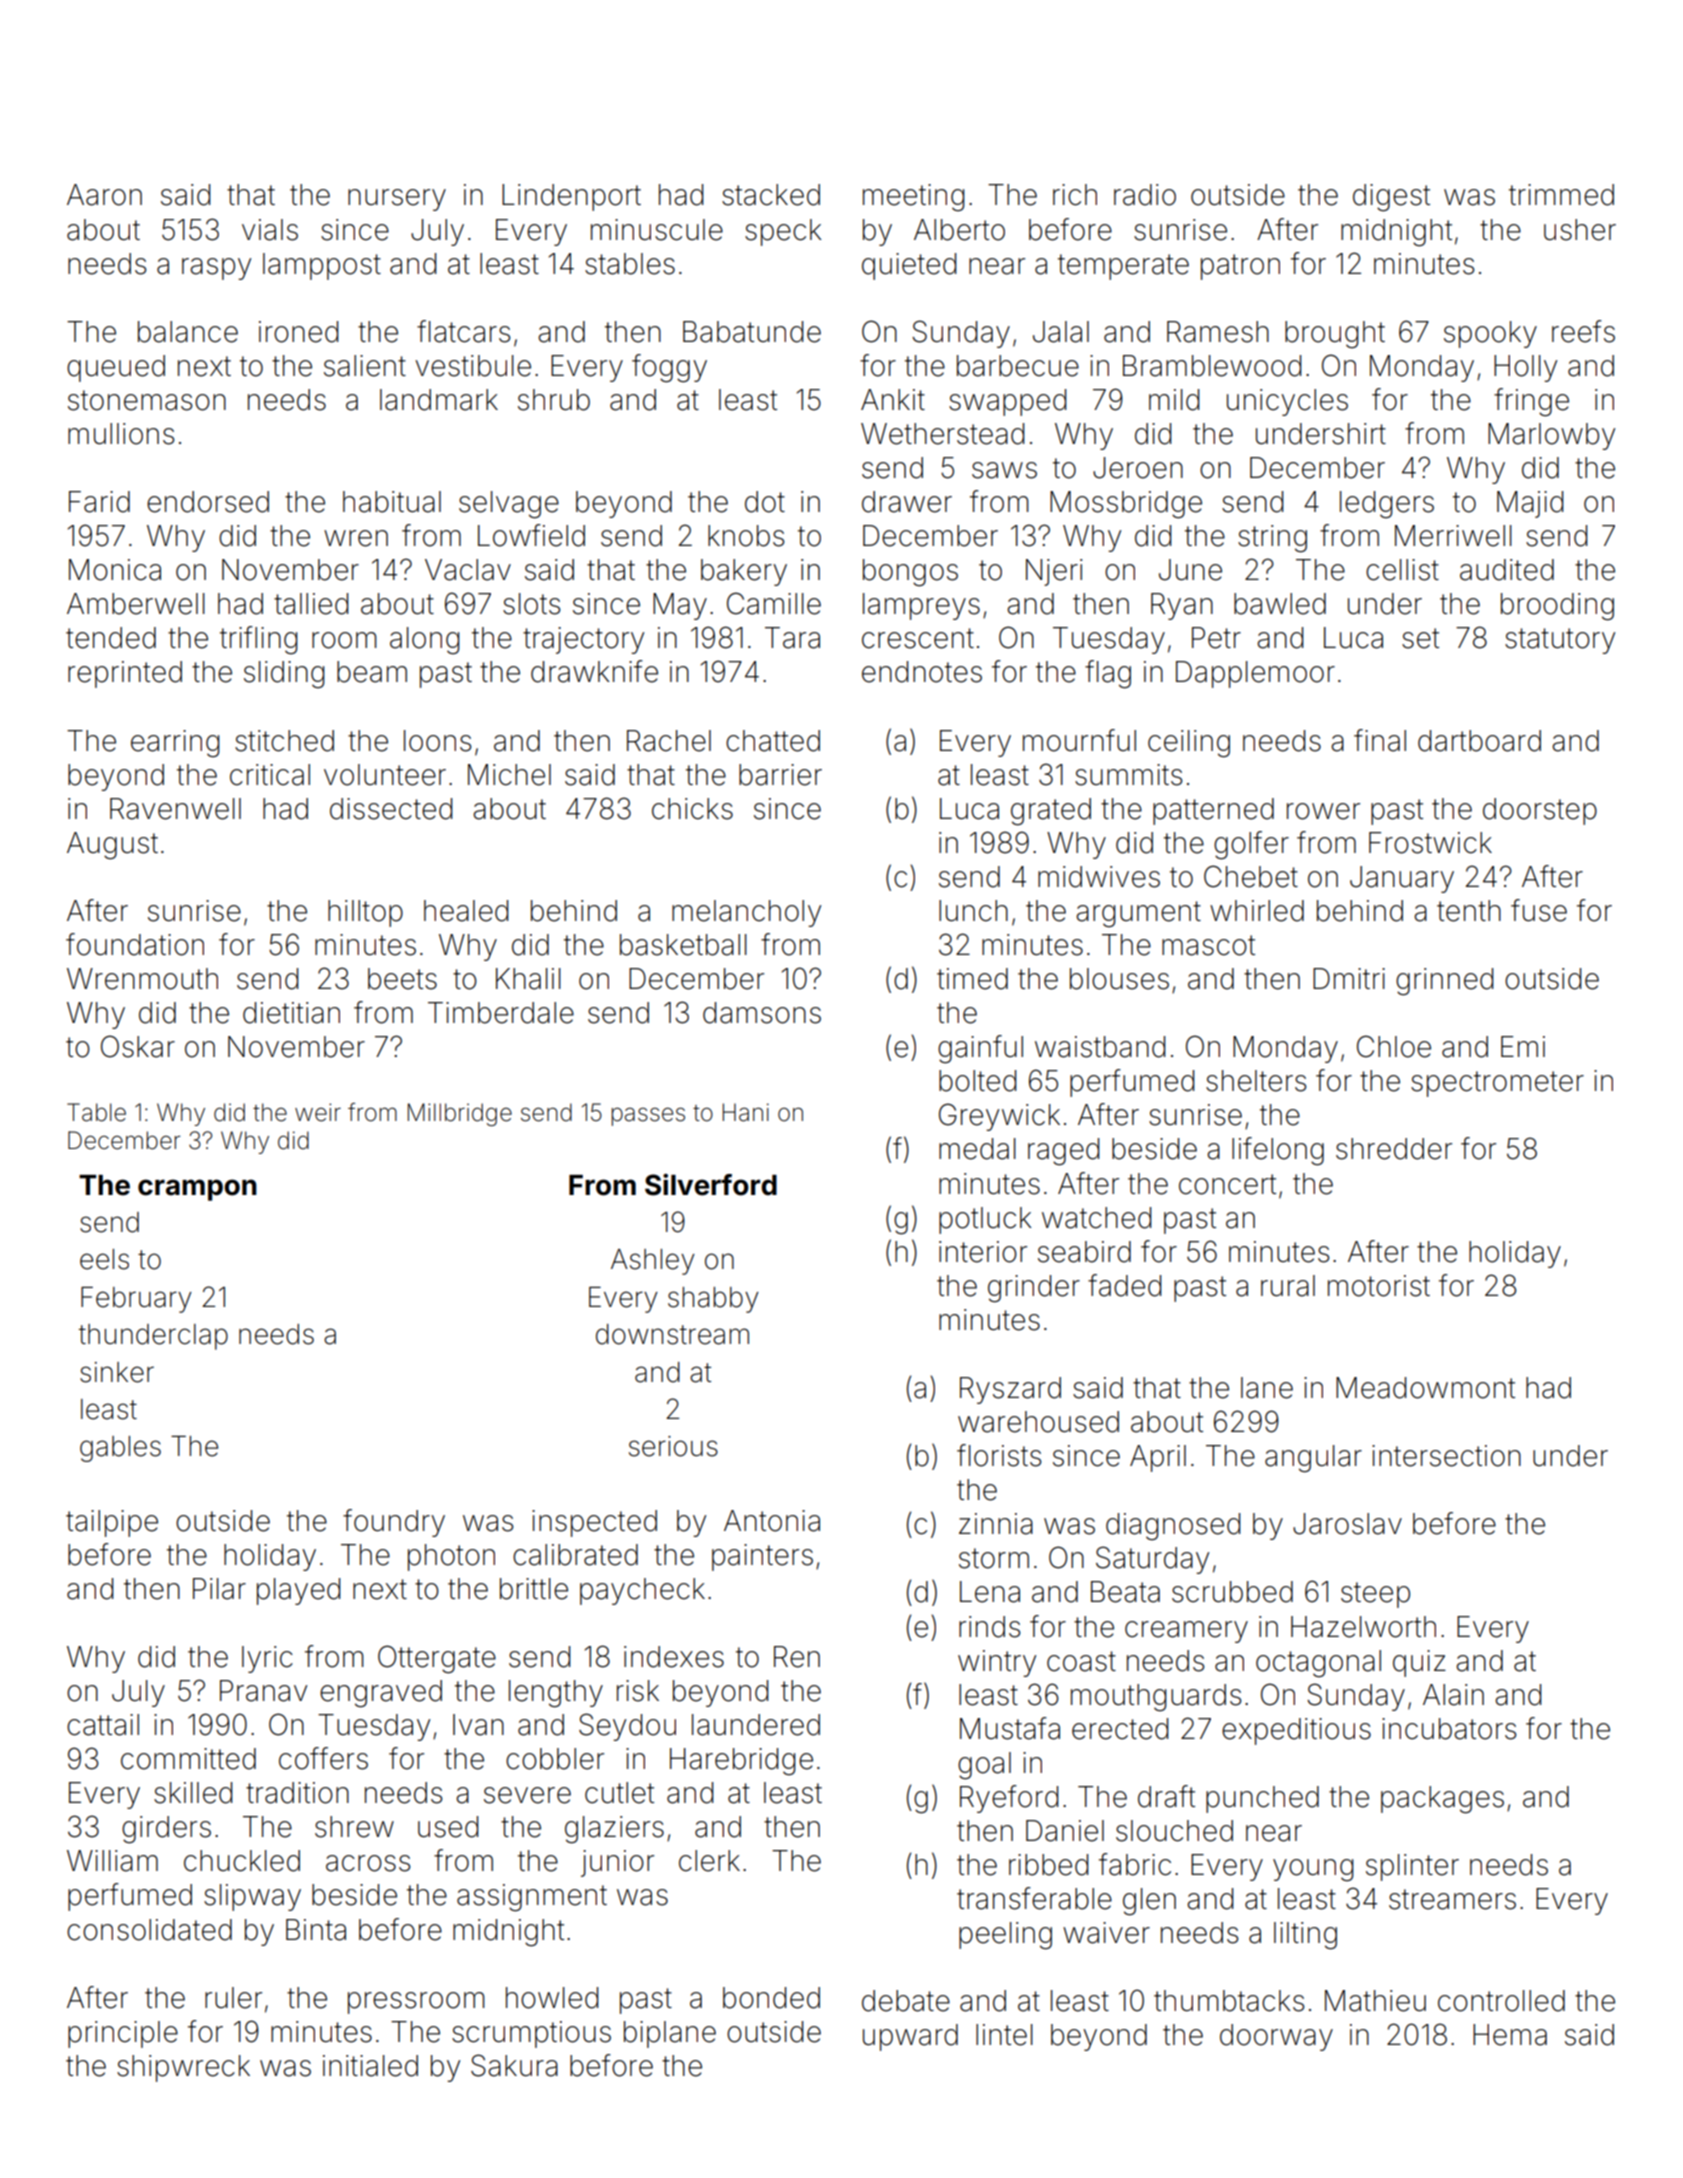  I want to click on mullions, so click(121, 434).
